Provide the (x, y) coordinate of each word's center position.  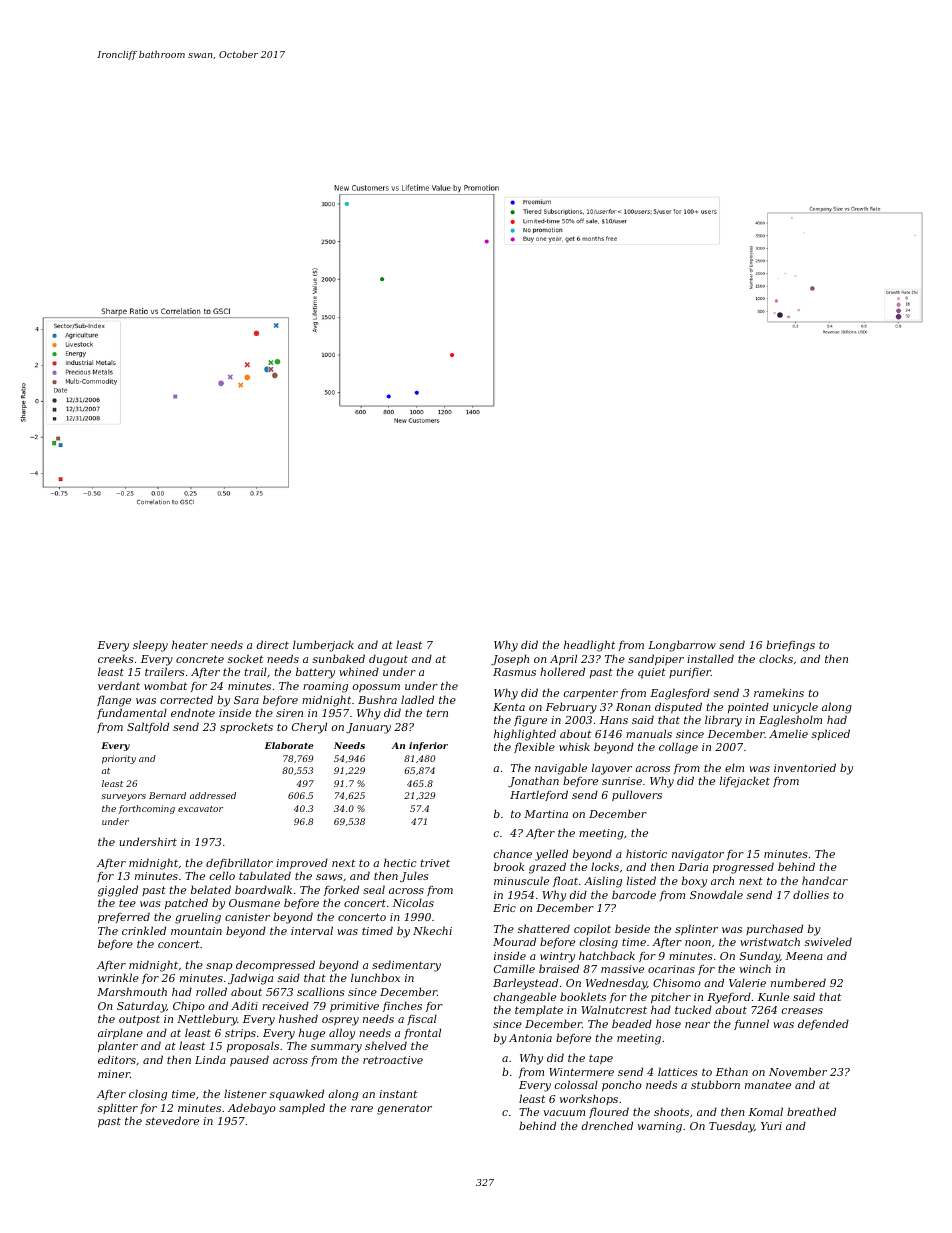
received (285, 1005)
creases (802, 1011)
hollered (562, 671)
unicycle (795, 708)
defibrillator (239, 863)
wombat (165, 685)
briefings (790, 646)
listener (245, 1093)
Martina (546, 814)
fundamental (132, 713)
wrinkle (118, 977)
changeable (525, 998)
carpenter (591, 694)
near (697, 1025)
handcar (825, 880)
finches (402, 1006)
